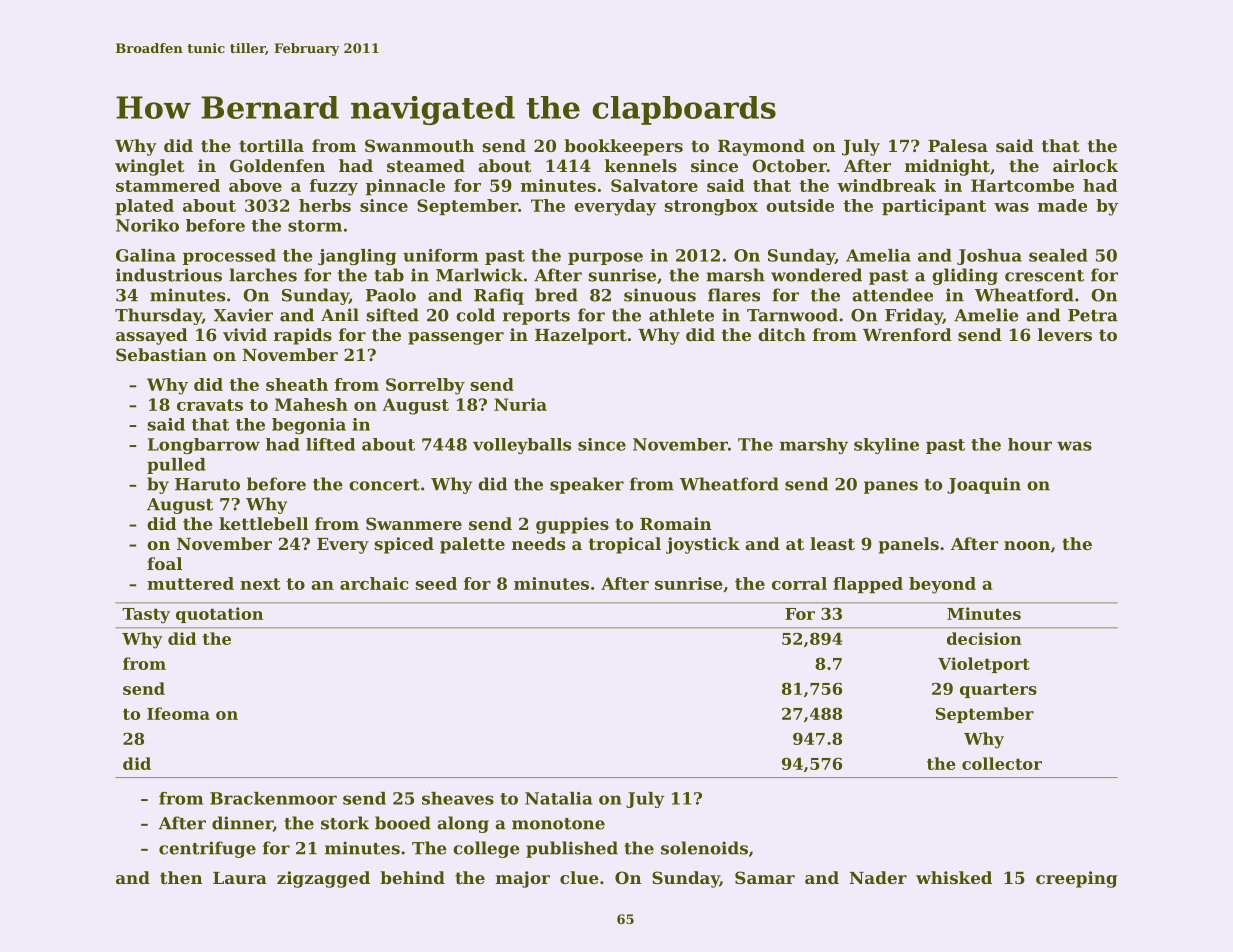 The height and width of the screenshot is (952, 1233). What do you see at coordinates (984, 665) in the screenshot?
I see `Violetport` at bounding box center [984, 665].
